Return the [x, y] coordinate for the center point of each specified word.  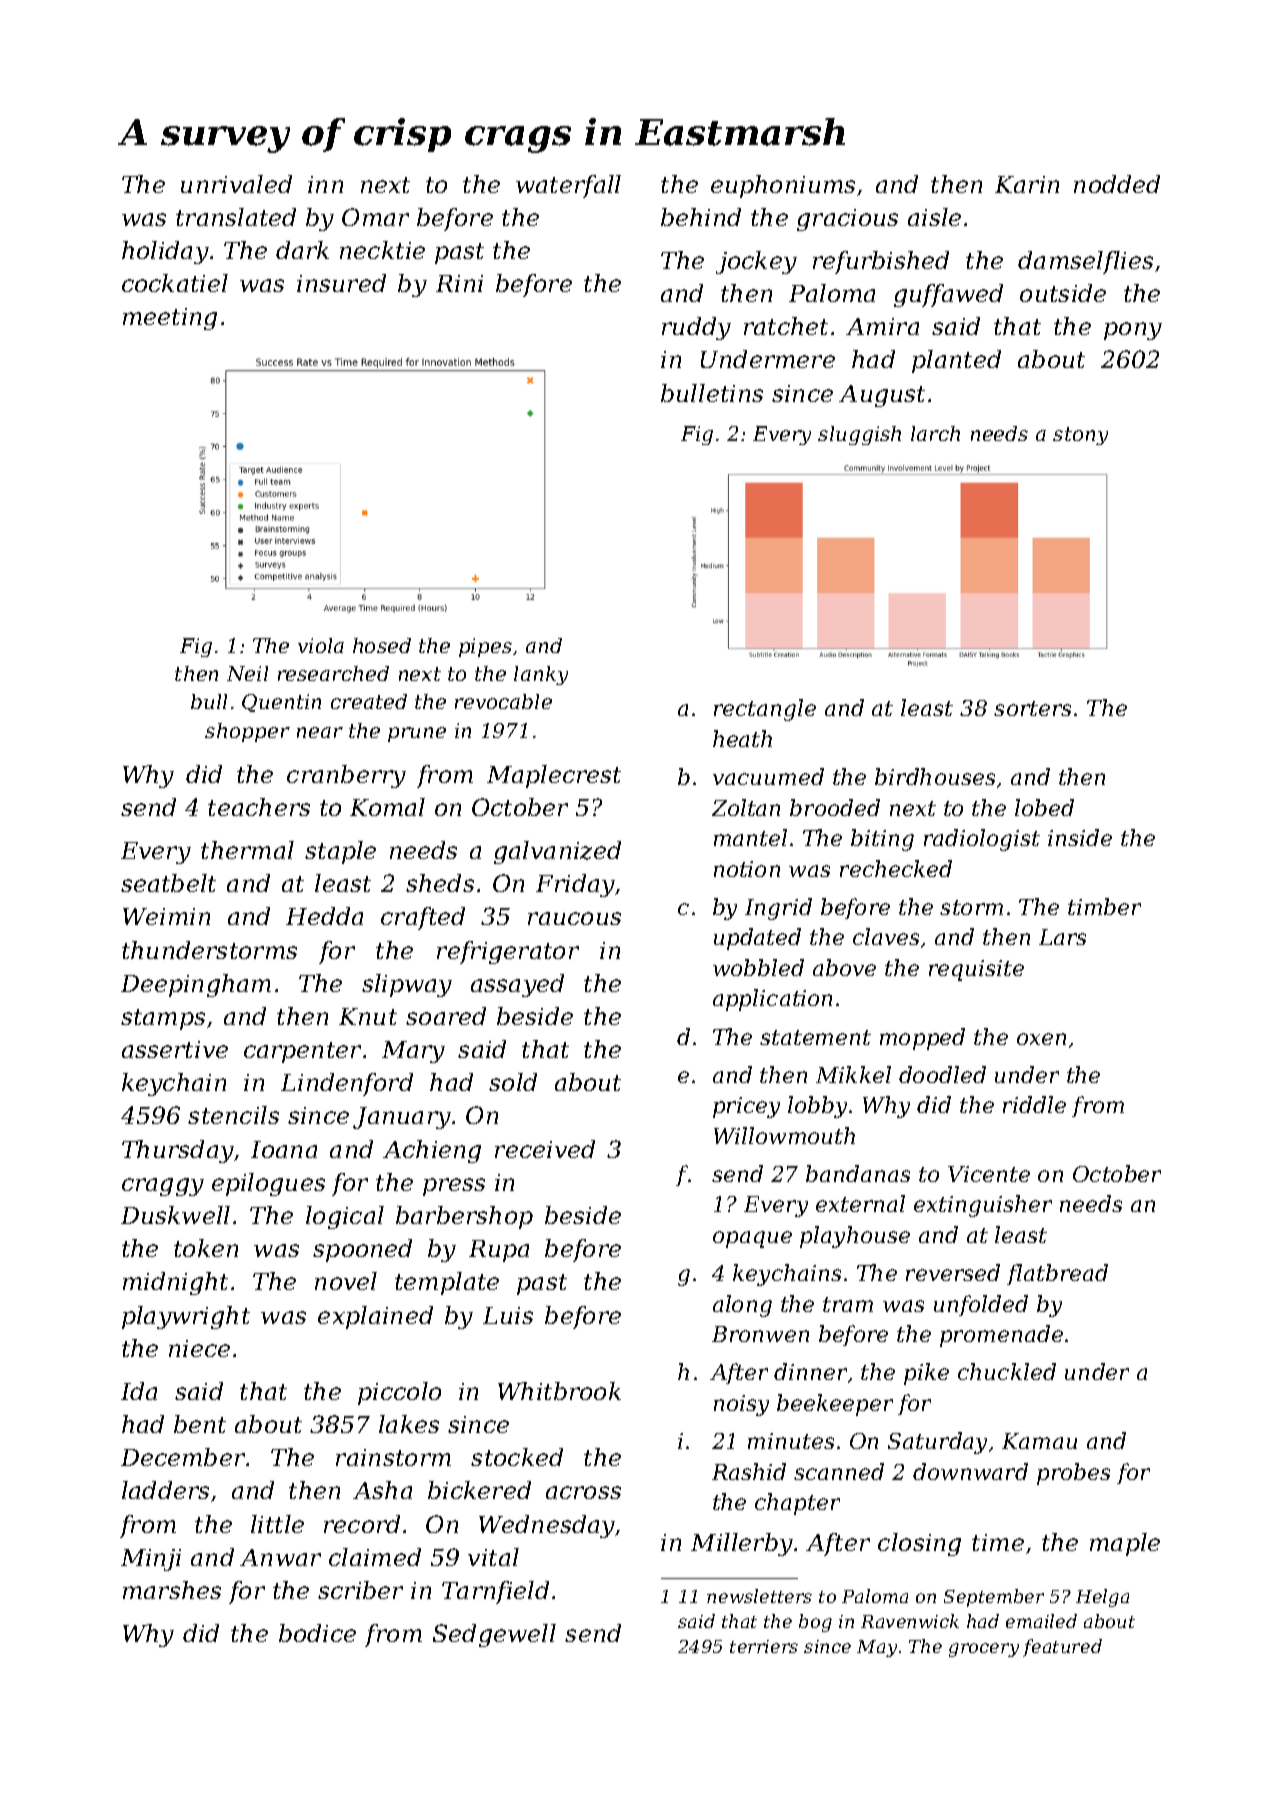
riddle [1034, 1104]
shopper [247, 732]
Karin [1027, 184]
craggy [163, 1187]
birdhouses [935, 776]
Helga [1102, 1598]
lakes [409, 1424]
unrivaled [236, 184]
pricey [746, 1107]
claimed [375, 1557]
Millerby [742, 1544]
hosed [382, 645]
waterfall [568, 186]
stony [1080, 436]
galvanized [557, 852]
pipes [485, 647]
